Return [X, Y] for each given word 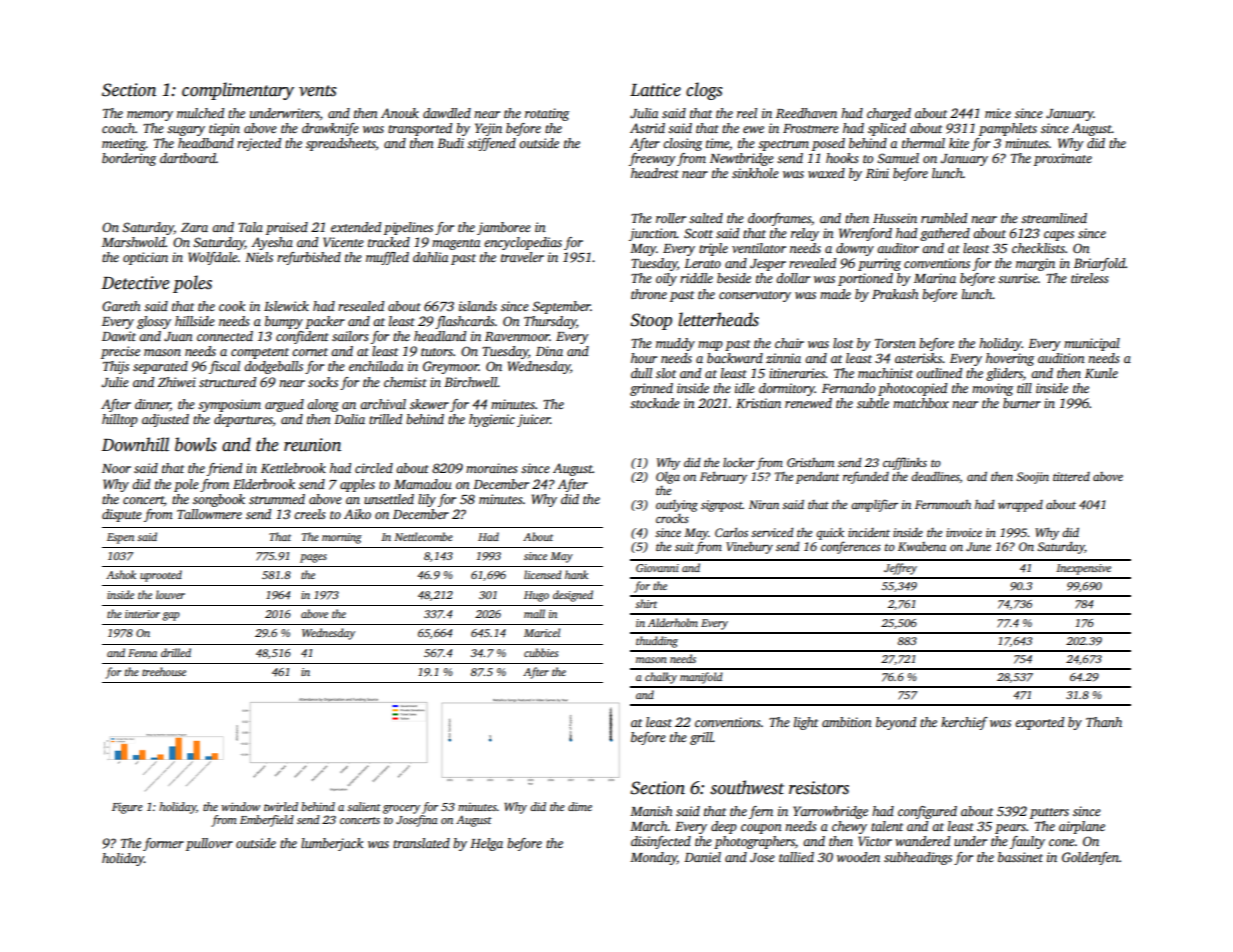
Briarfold [1099, 264]
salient [364, 806]
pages [313, 558]
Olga [668, 478]
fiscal [224, 367]
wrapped [1020, 506]
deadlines [935, 476]
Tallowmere [209, 514]
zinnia [783, 358]
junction [653, 234]
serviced [772, 532]
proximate [1063, 159]
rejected [259, 144]
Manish [651, 811]
